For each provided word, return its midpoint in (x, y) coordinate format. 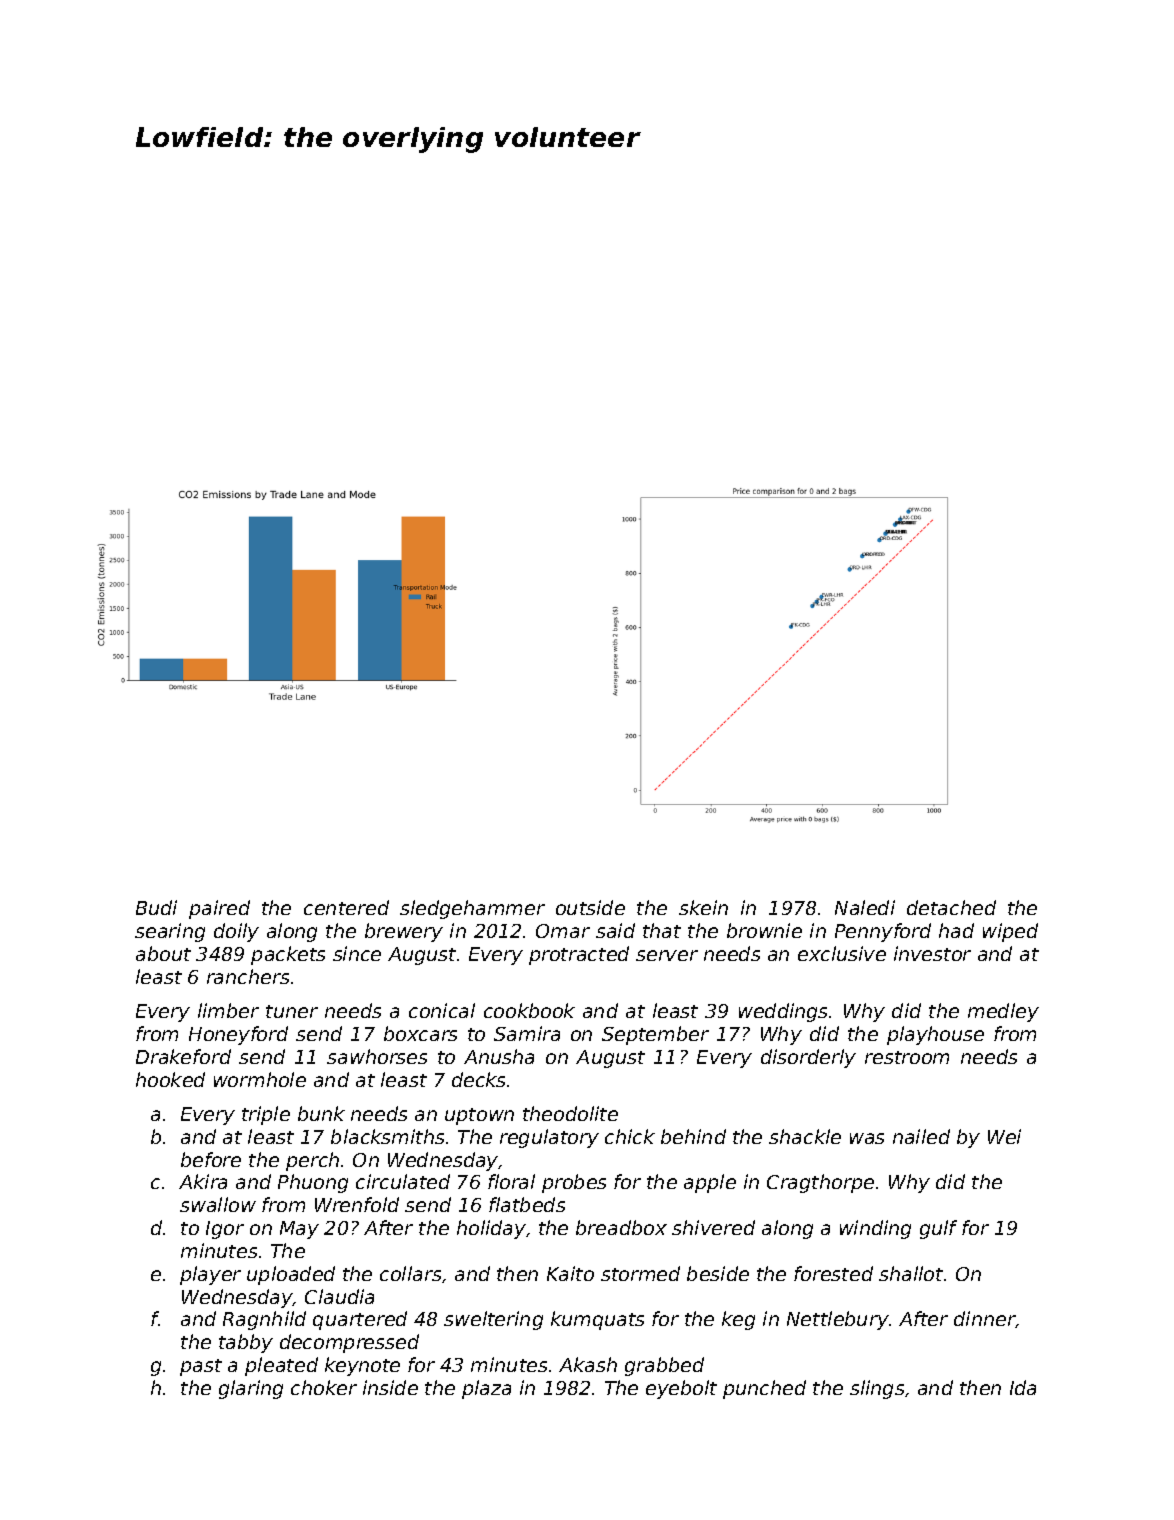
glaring (251, 1389)
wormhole (260, 1079)
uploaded (291, 1275)
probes (574, 1183)
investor (932, 953)
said (615, 930)
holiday (491, 1229)
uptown (479, 1116)
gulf (938, 1229)
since (357, 953)
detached (951, 907)
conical (442, 1010)
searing (170, 932)
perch (312, 1161)
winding (875, 1229)
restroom (907, 1057)
